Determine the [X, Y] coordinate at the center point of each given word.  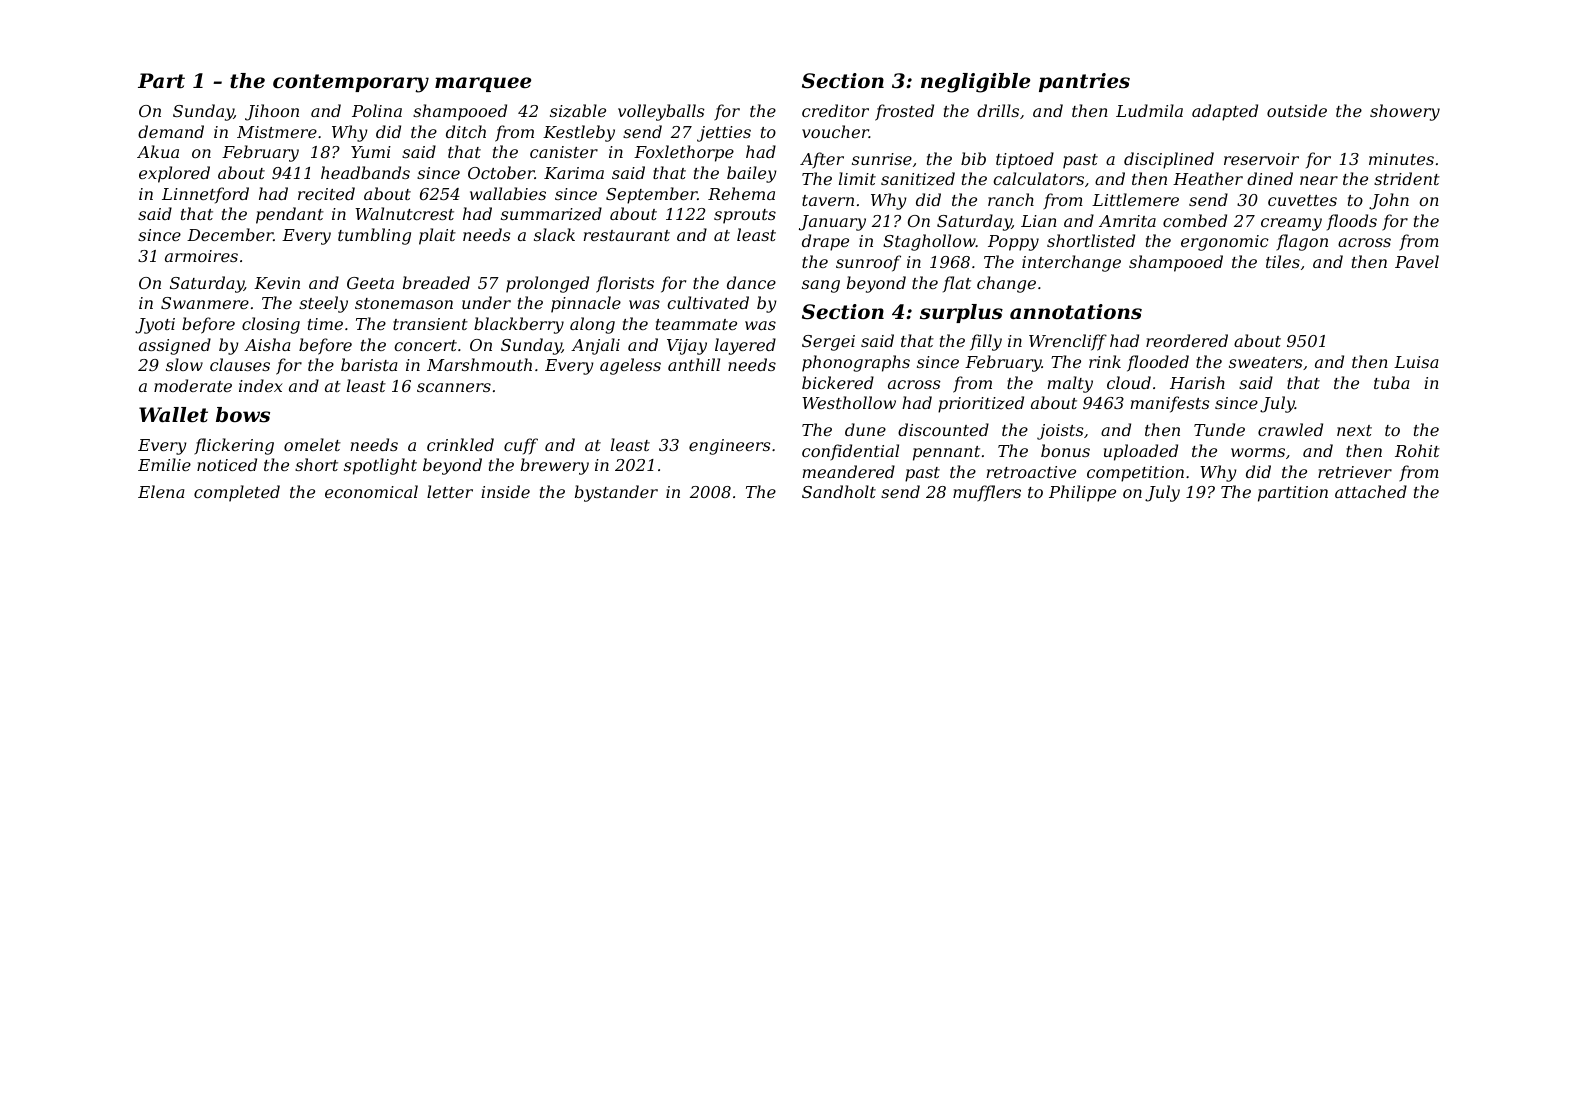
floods [1352, 222]
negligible [975, 83]
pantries [1084, 82]
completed [237, 493]
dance [751, 282]
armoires [201, 256]
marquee [483, 84]
